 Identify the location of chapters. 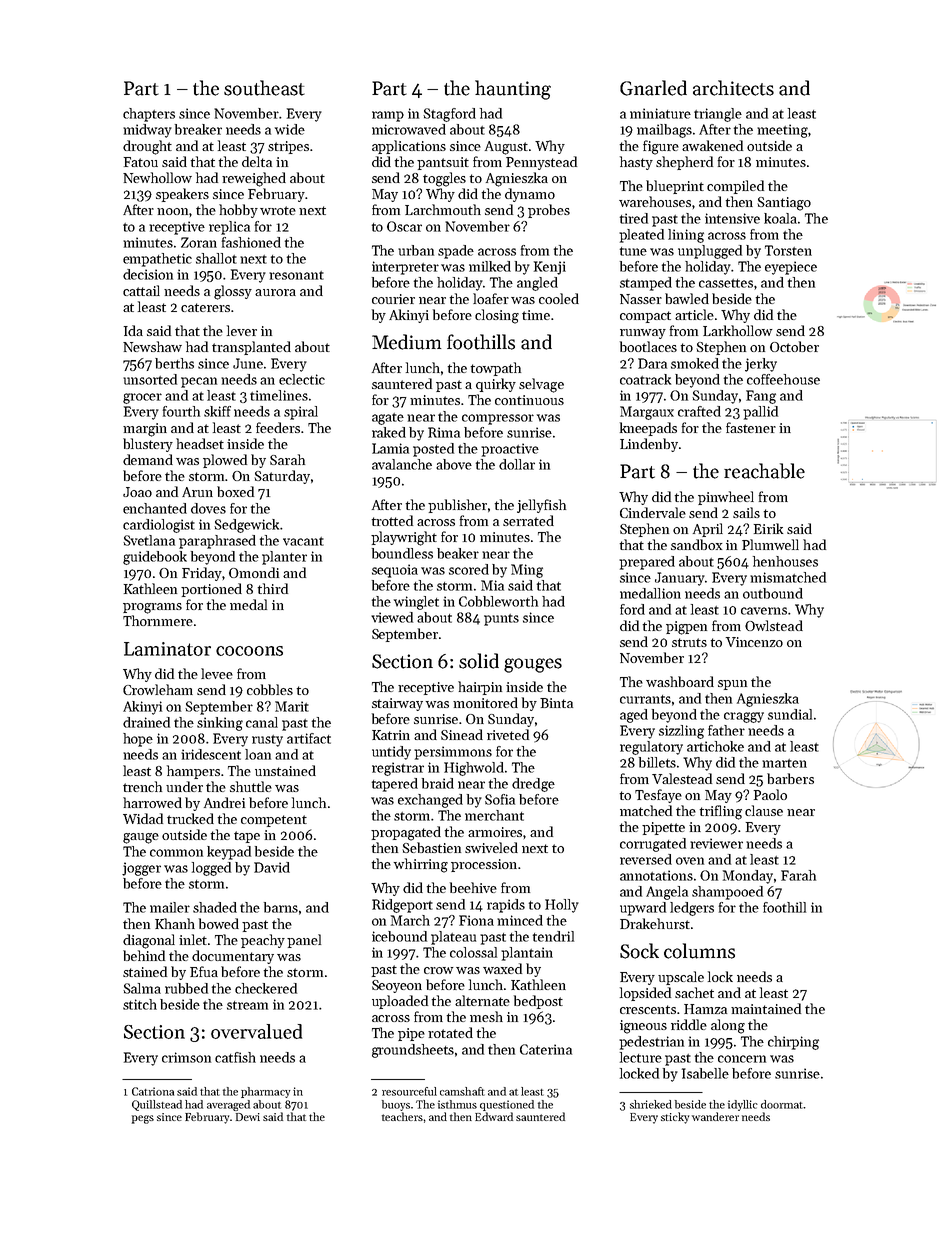
(149, 115).
